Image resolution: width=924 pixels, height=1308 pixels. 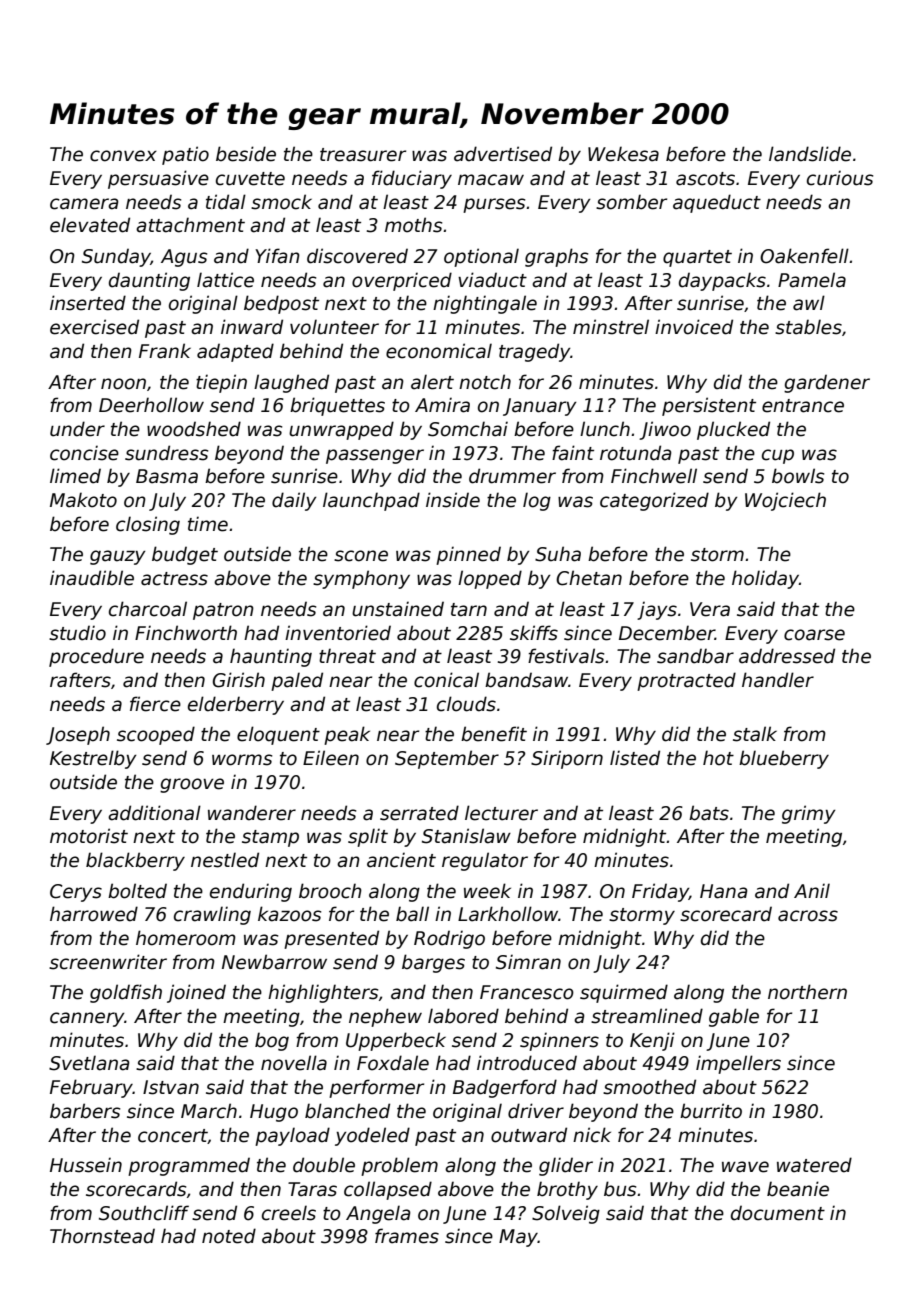 I want to click on advertised, so click(x=503, y=154).
